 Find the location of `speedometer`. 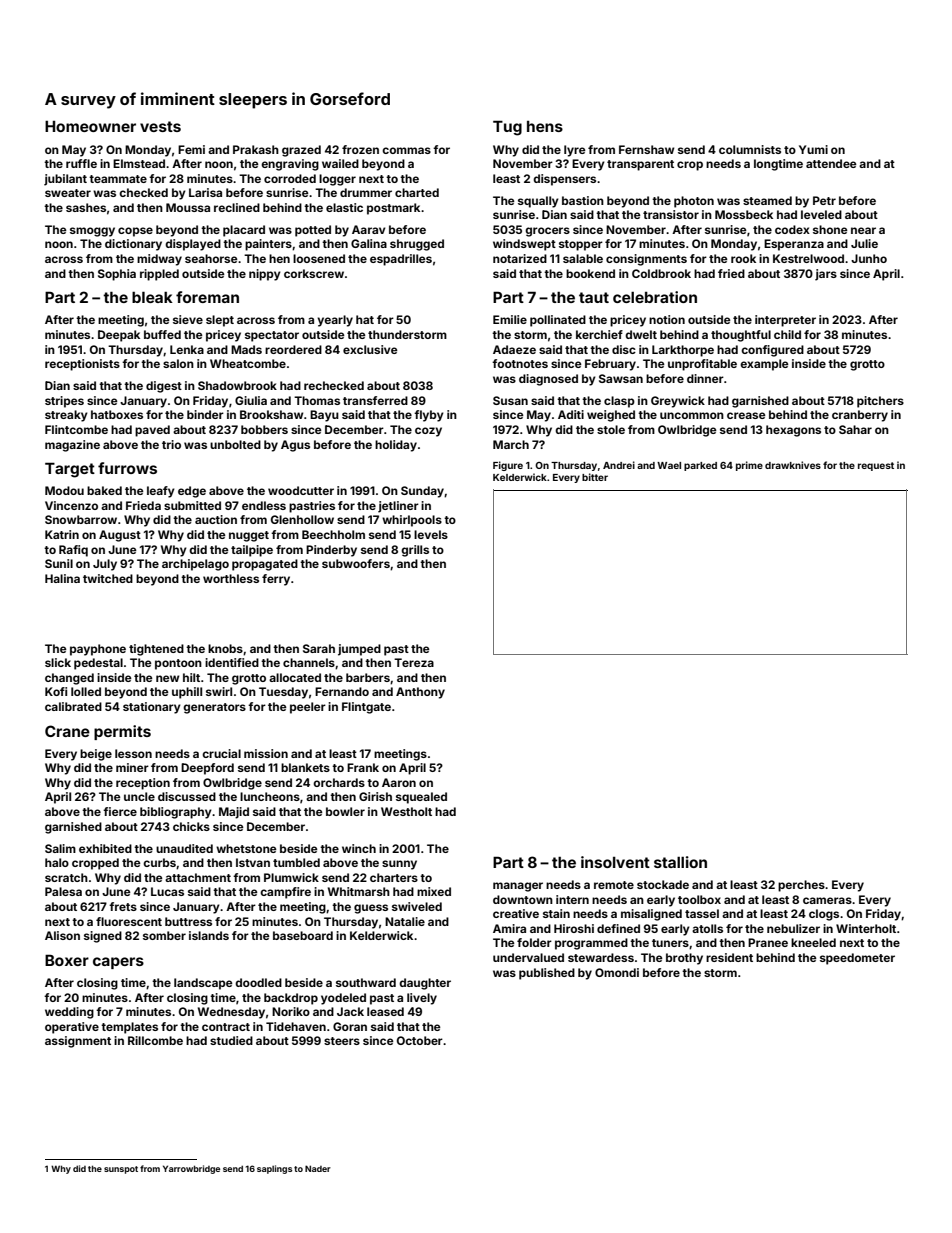

speedometer is located at coordinates (857, 959).
